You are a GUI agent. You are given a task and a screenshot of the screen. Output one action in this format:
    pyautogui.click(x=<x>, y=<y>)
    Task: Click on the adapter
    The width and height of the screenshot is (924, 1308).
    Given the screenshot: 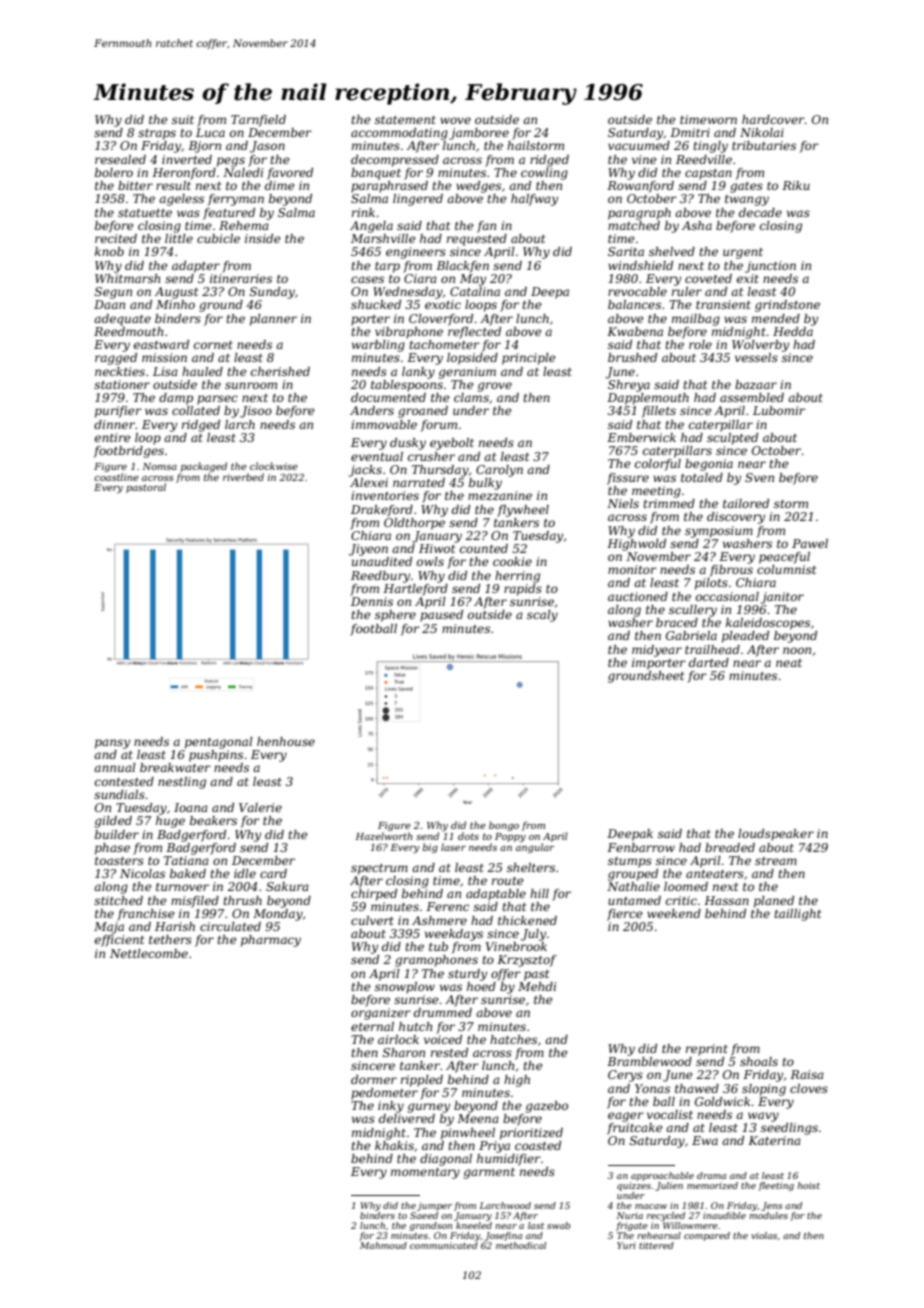 What is the action you would take?
    pyautogui.click(x=196, y=267)
